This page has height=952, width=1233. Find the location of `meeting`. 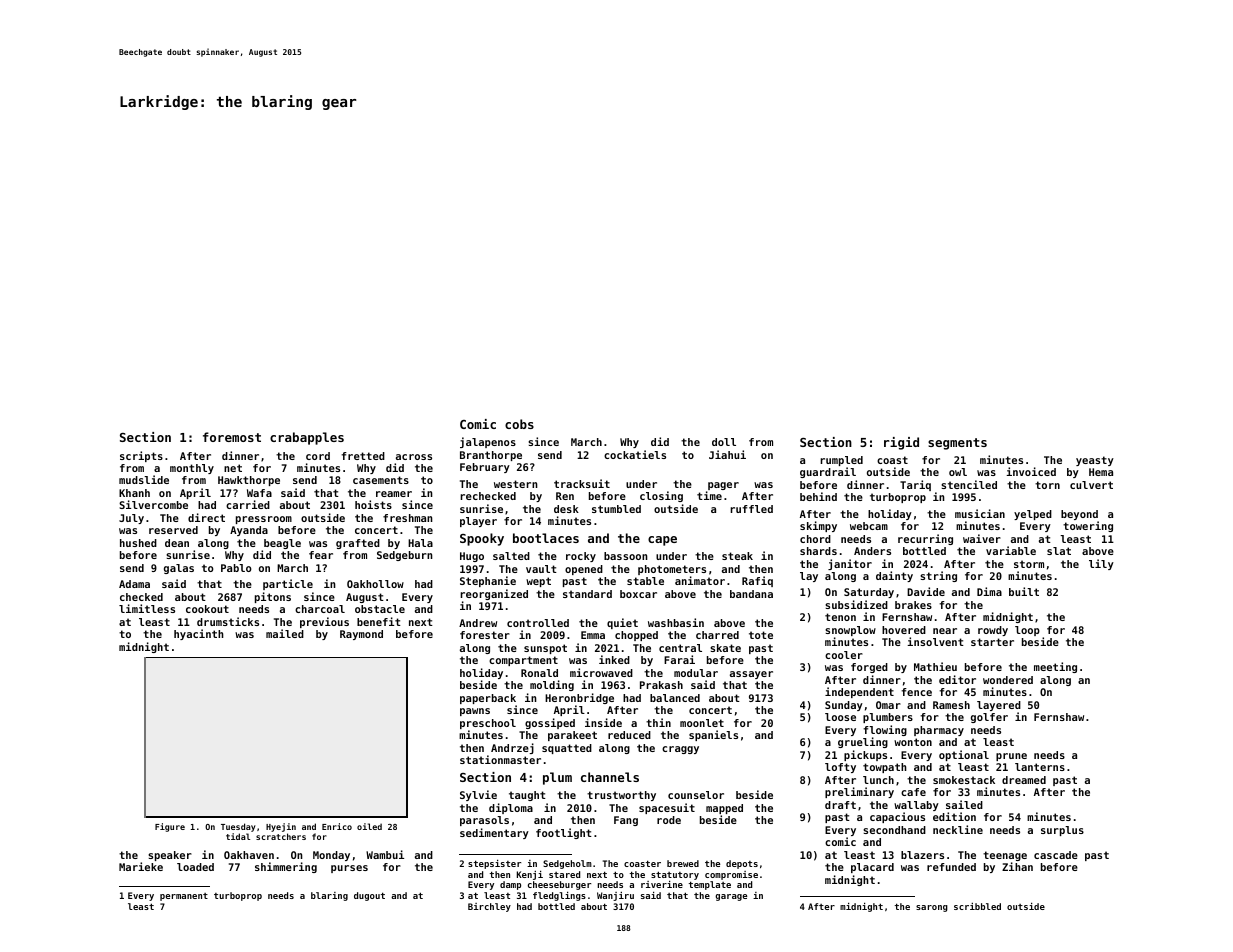

meeting is located at coordinates (1055, 667).
